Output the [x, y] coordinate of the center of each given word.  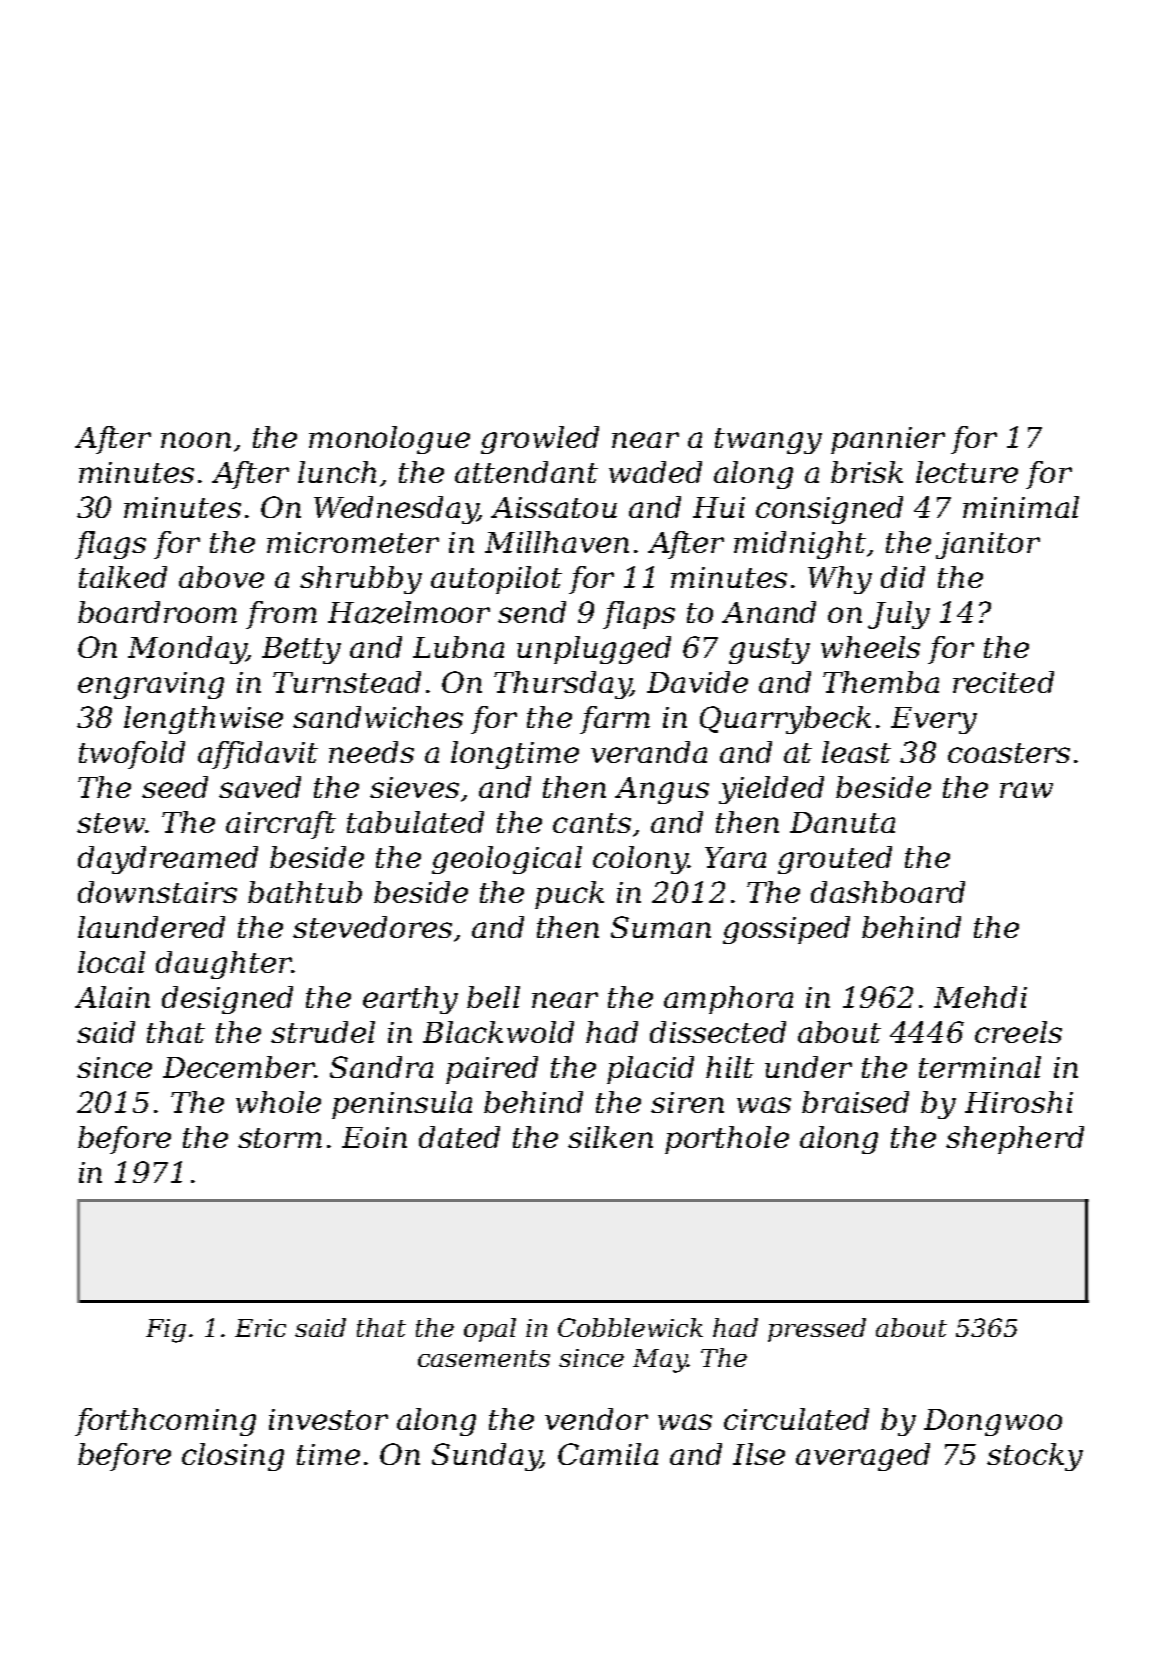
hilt [730, 1067]
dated [459, 1137]
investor [328, 1419]
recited [1003, 682]
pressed [817, 1330]
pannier [888, 440]
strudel [323, 1032]
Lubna [458, 647]
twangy [768, 441]
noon [196, 440]
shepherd [1015, 1140]
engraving [151, 685]
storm [280, 1138]
